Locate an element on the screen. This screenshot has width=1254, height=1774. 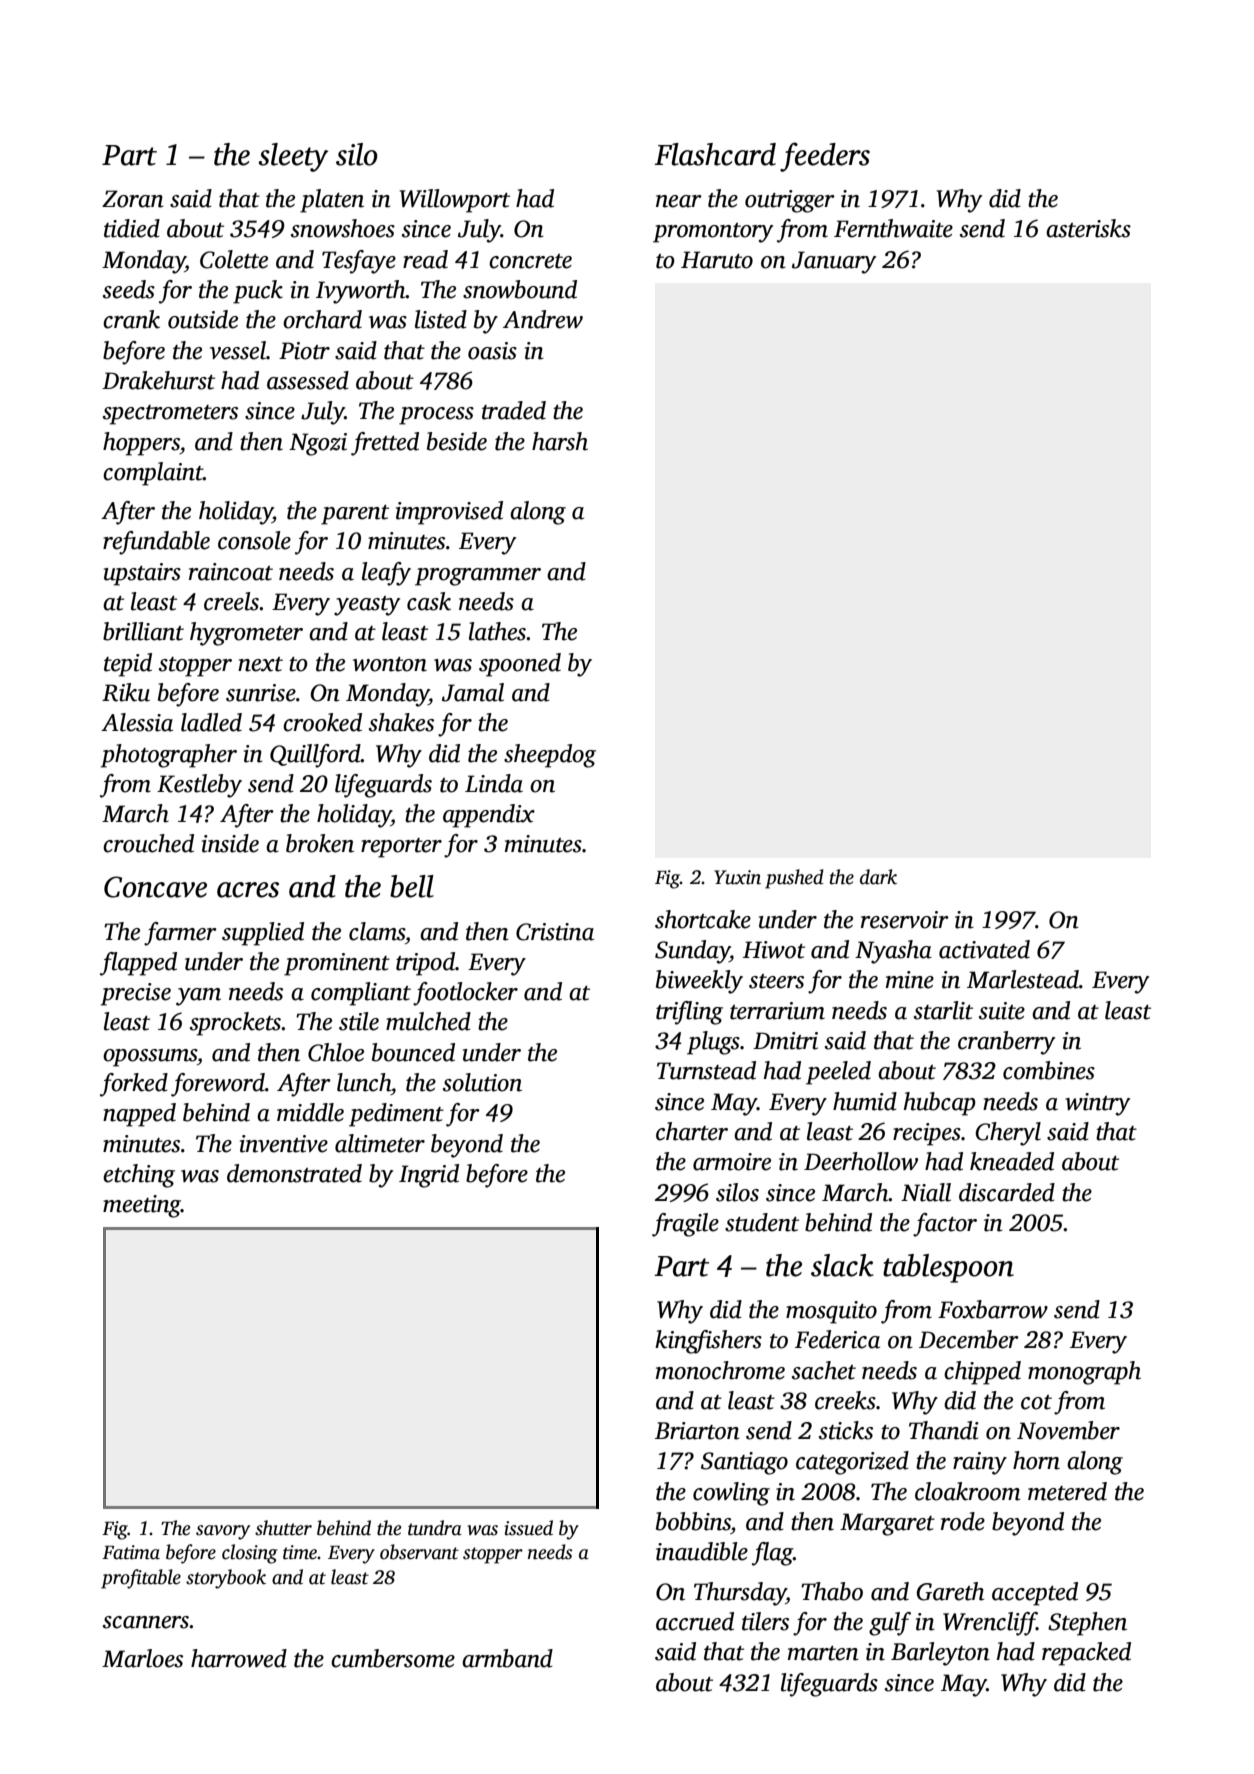
Flashcard is located at coordinates (715, 154).
